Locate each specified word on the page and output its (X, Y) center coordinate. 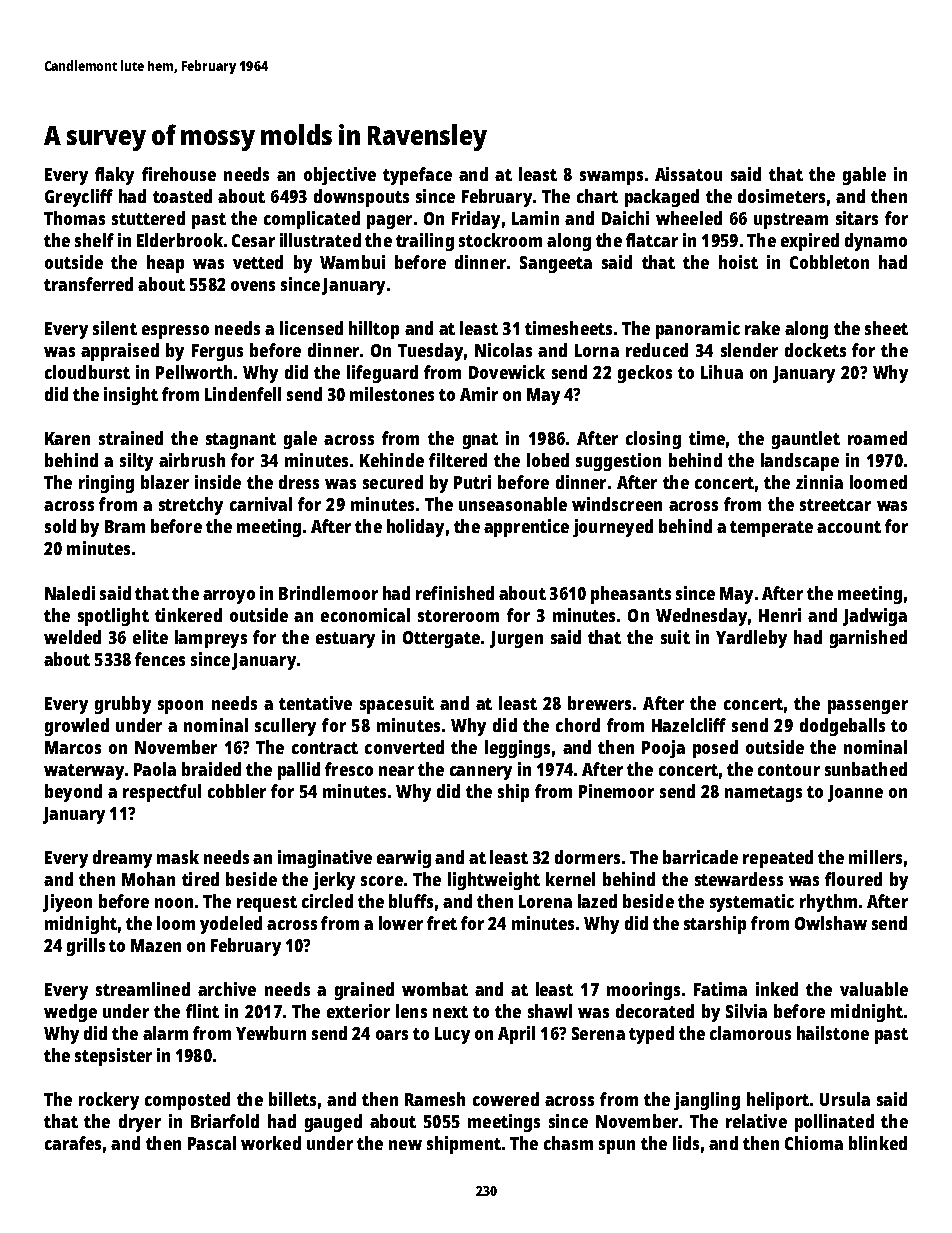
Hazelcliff (689, 725)
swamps (611, 178)
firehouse (179, 174)
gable (864, 176)
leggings (517, 749)
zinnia (819, 482)
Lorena (545, 901)
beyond (73, 793)
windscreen (617, 504)
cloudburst (87, 372)
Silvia (746, 1011)
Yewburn (271, 1033)
